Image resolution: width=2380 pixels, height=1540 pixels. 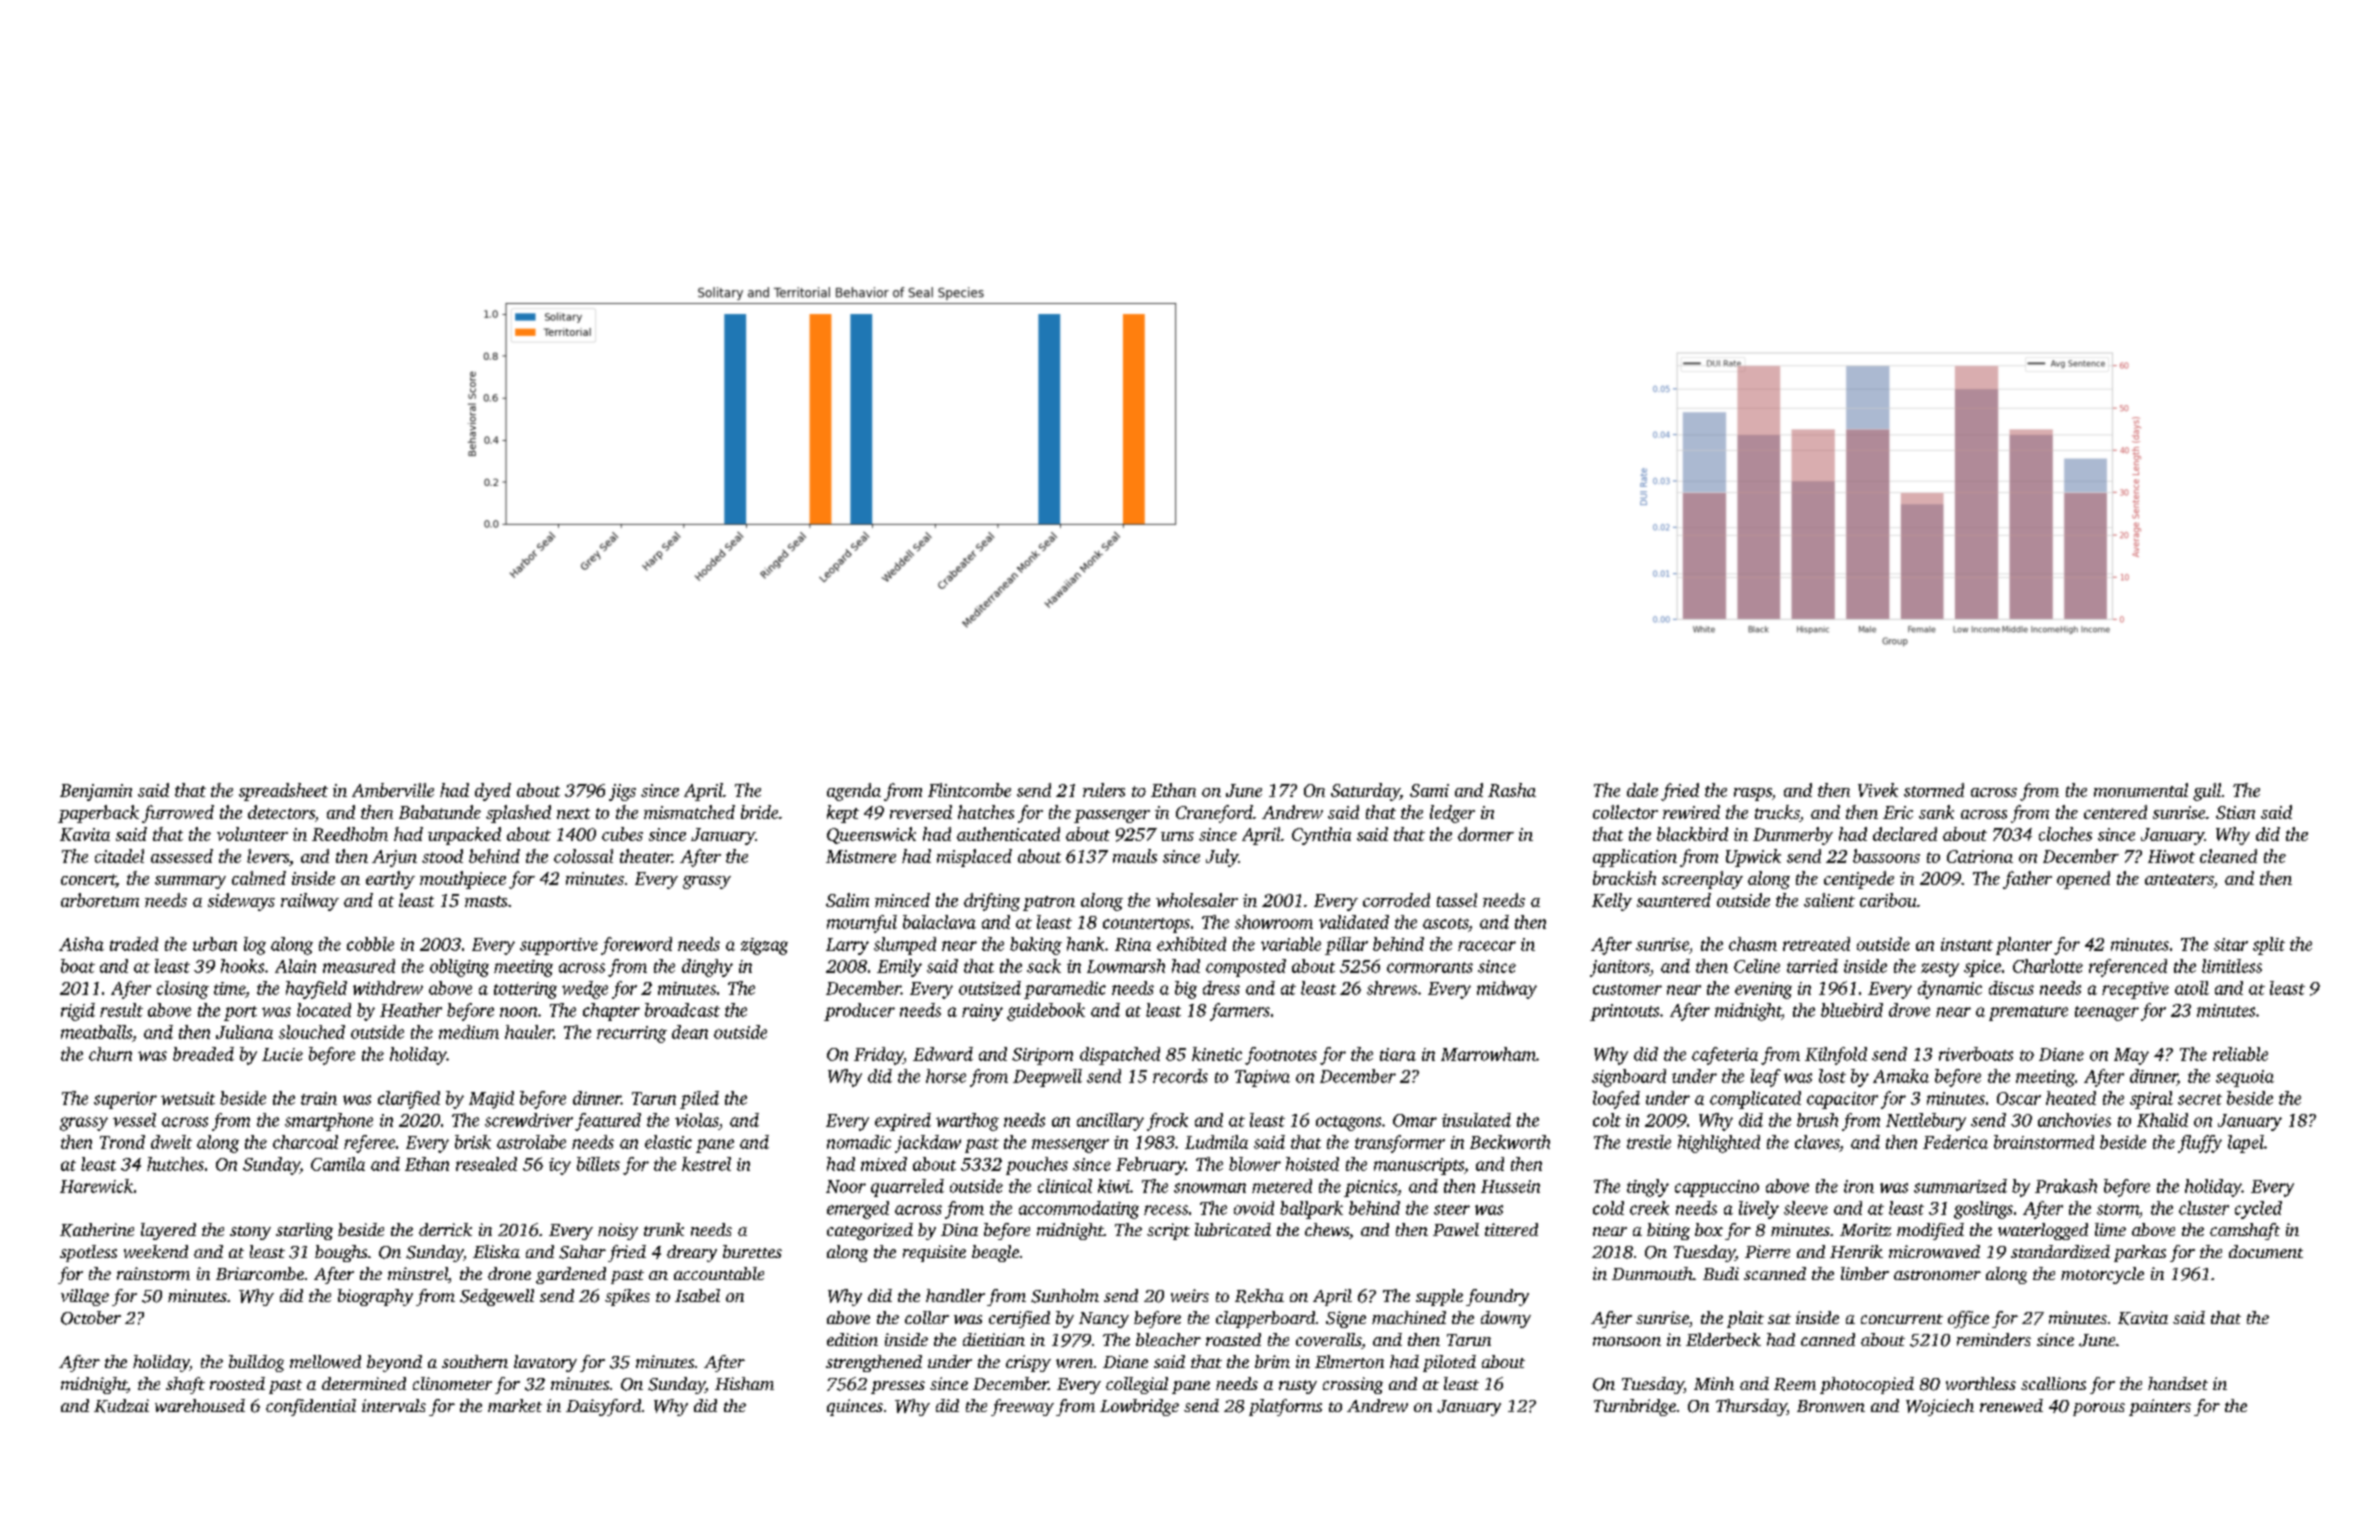 What do you see at coordinates (1717, 1188) in the image?
I see `cappuccino` at bounding box center [1717, 1188].
